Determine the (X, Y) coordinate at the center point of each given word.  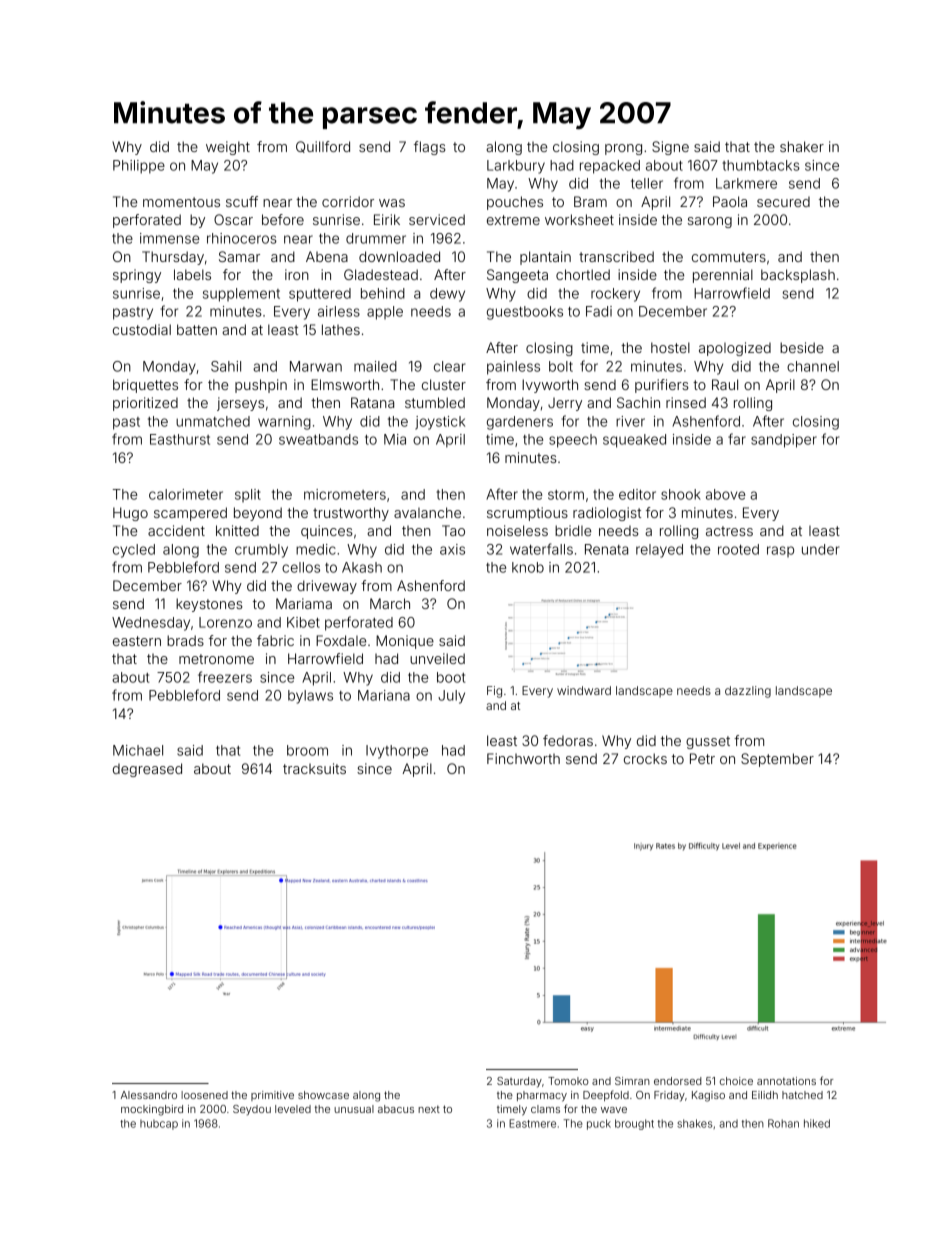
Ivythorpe (397, 752)
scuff (242, 201)
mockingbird (152, 1110)
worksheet (579, 219)
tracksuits (314, 768)
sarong (710, 222)
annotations (786, 1081)
